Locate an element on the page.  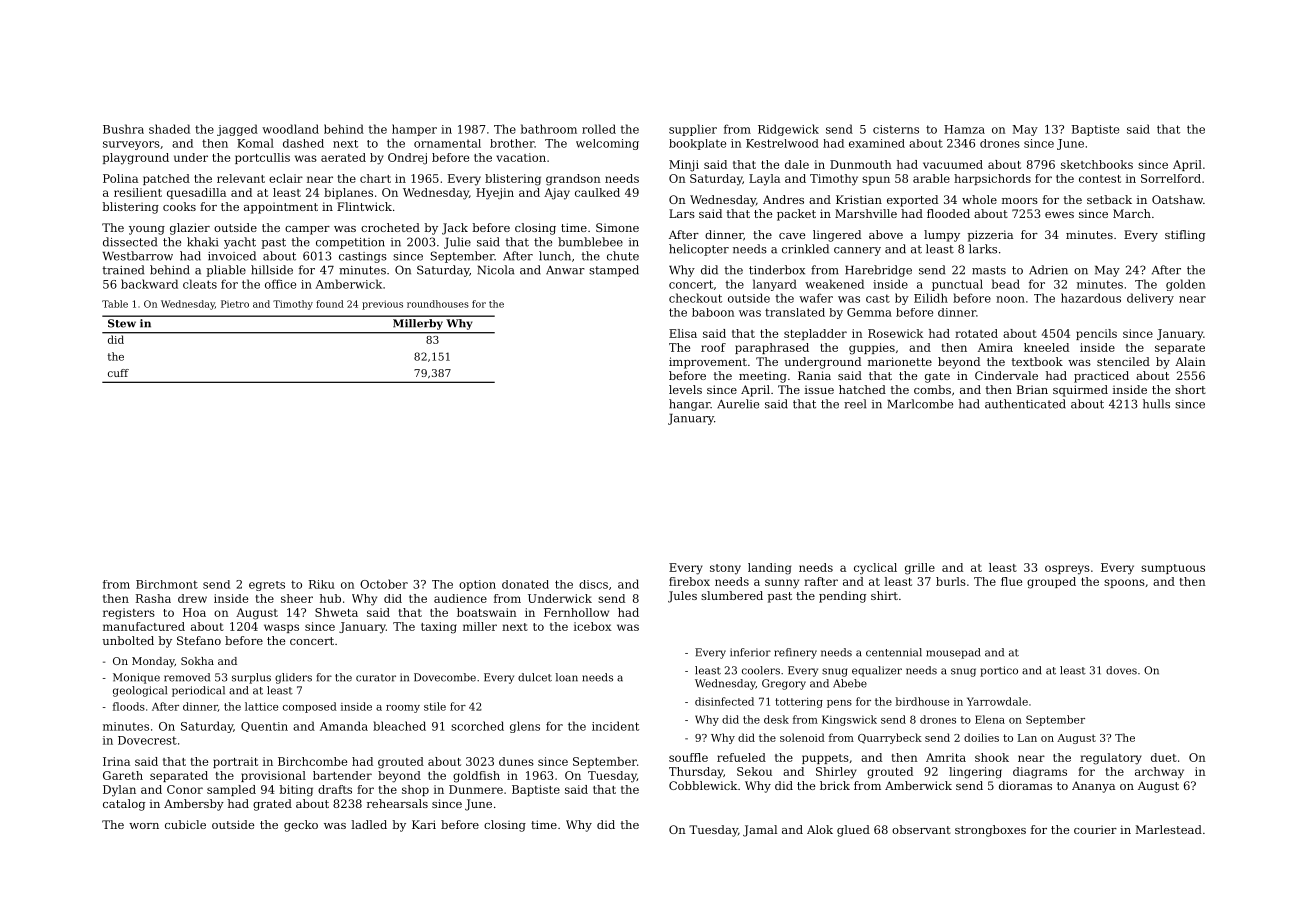
grille is located at coordinates (920, 569).
